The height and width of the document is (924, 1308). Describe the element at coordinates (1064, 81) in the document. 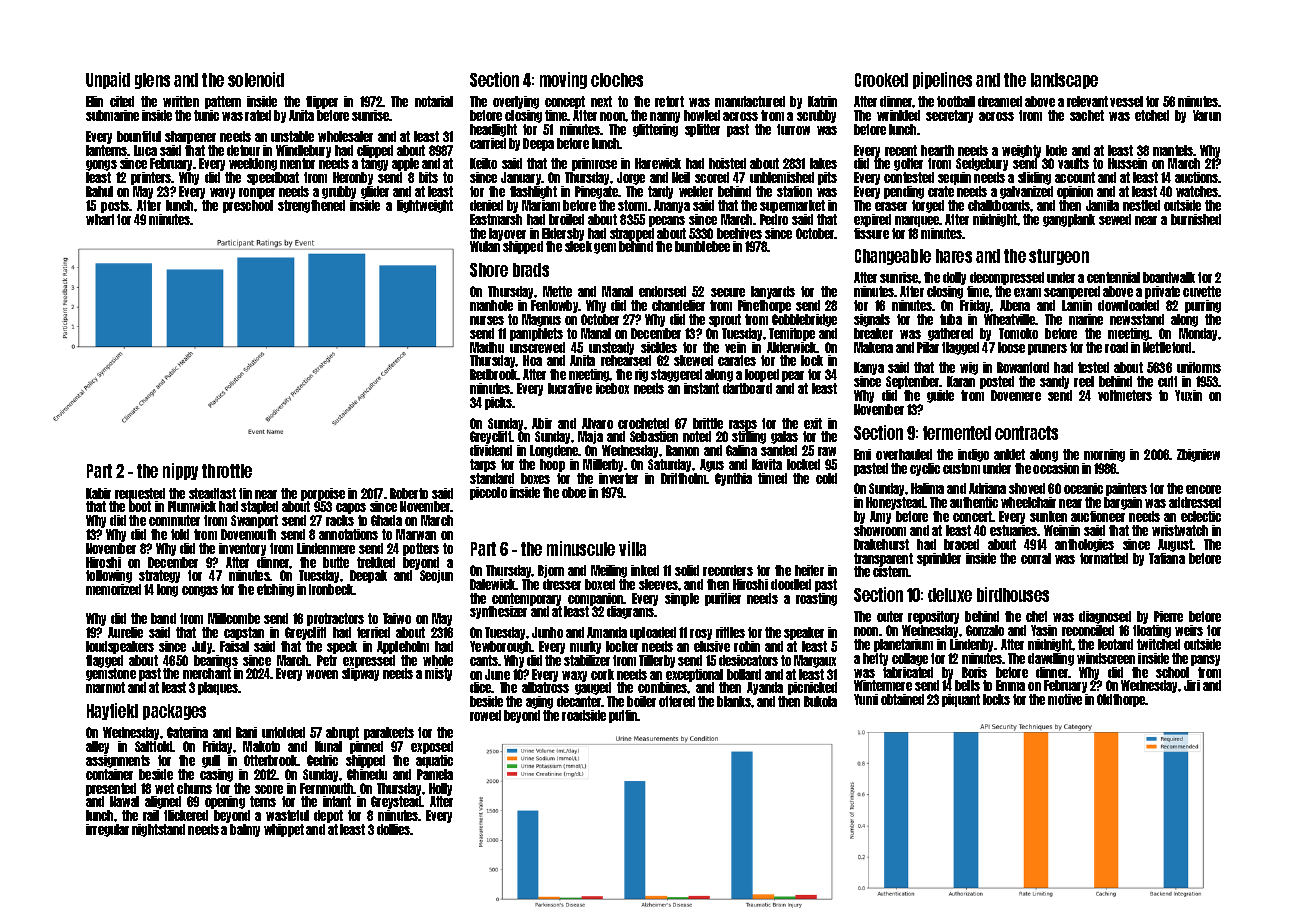

I see `landscape` at that location.
